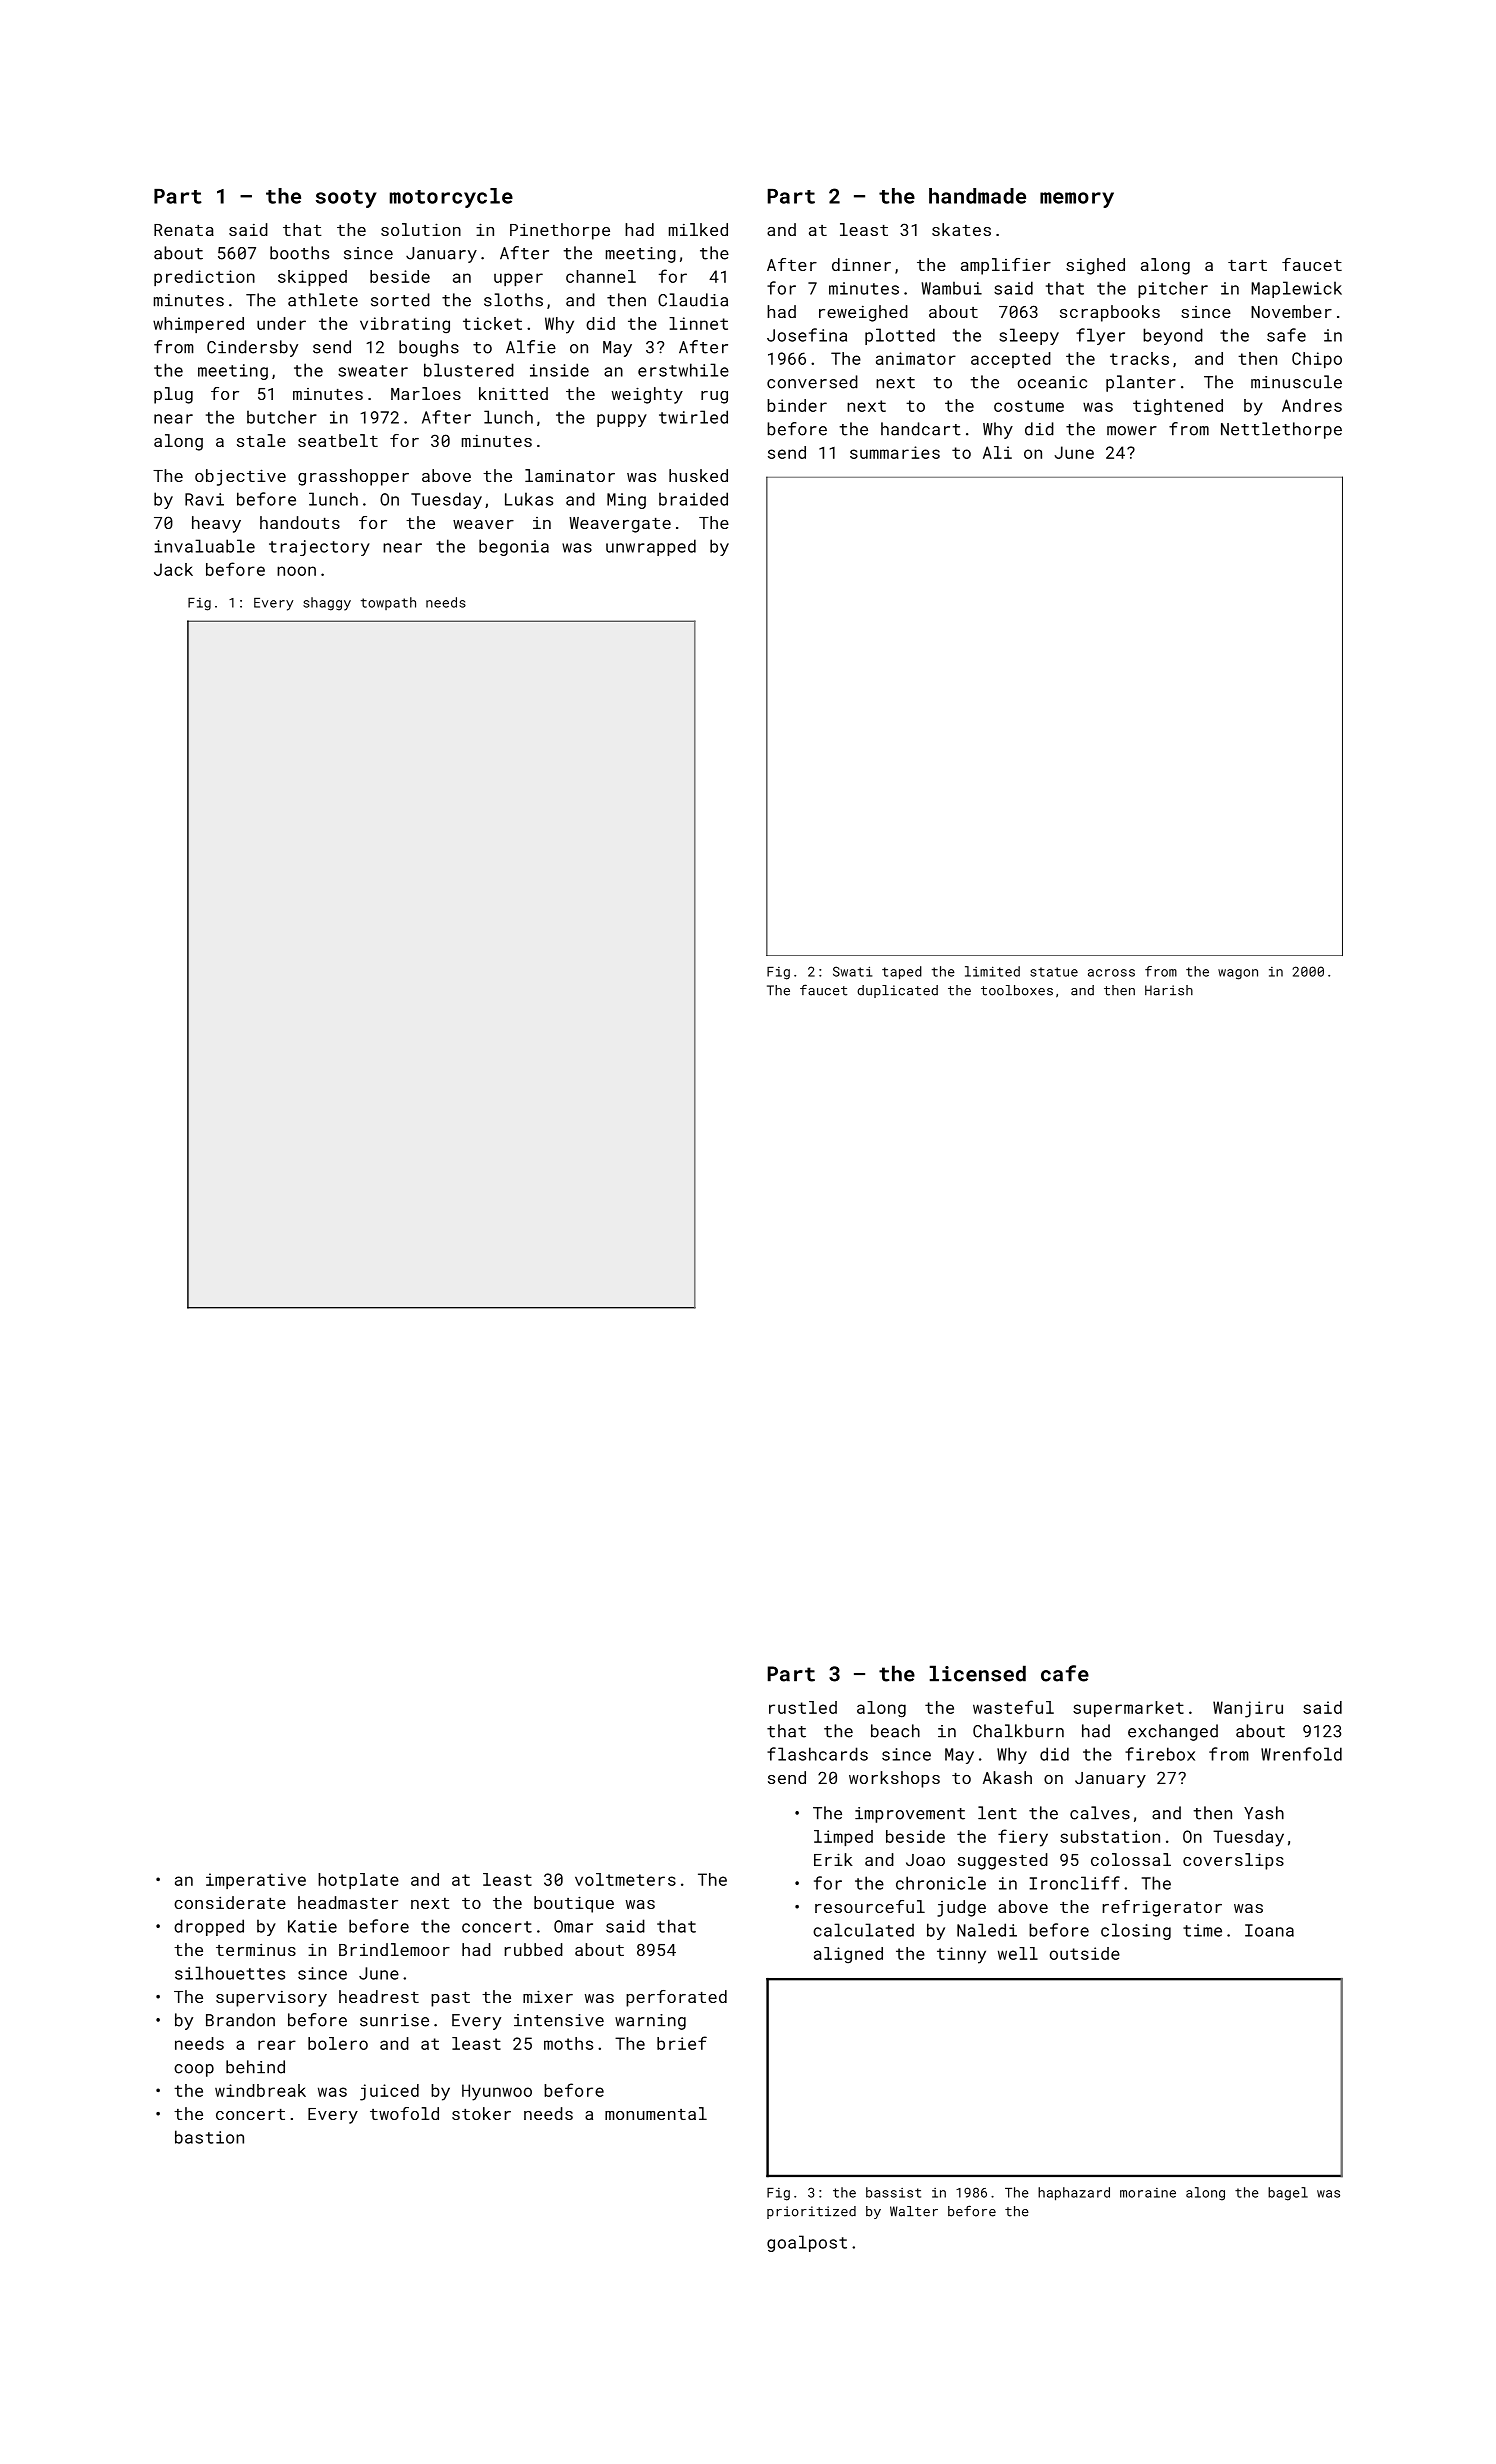 This page has height=2464, width=1496. Describe the element at coordinates (1074, 2194) in the page. I see `haphazard` at that location.
